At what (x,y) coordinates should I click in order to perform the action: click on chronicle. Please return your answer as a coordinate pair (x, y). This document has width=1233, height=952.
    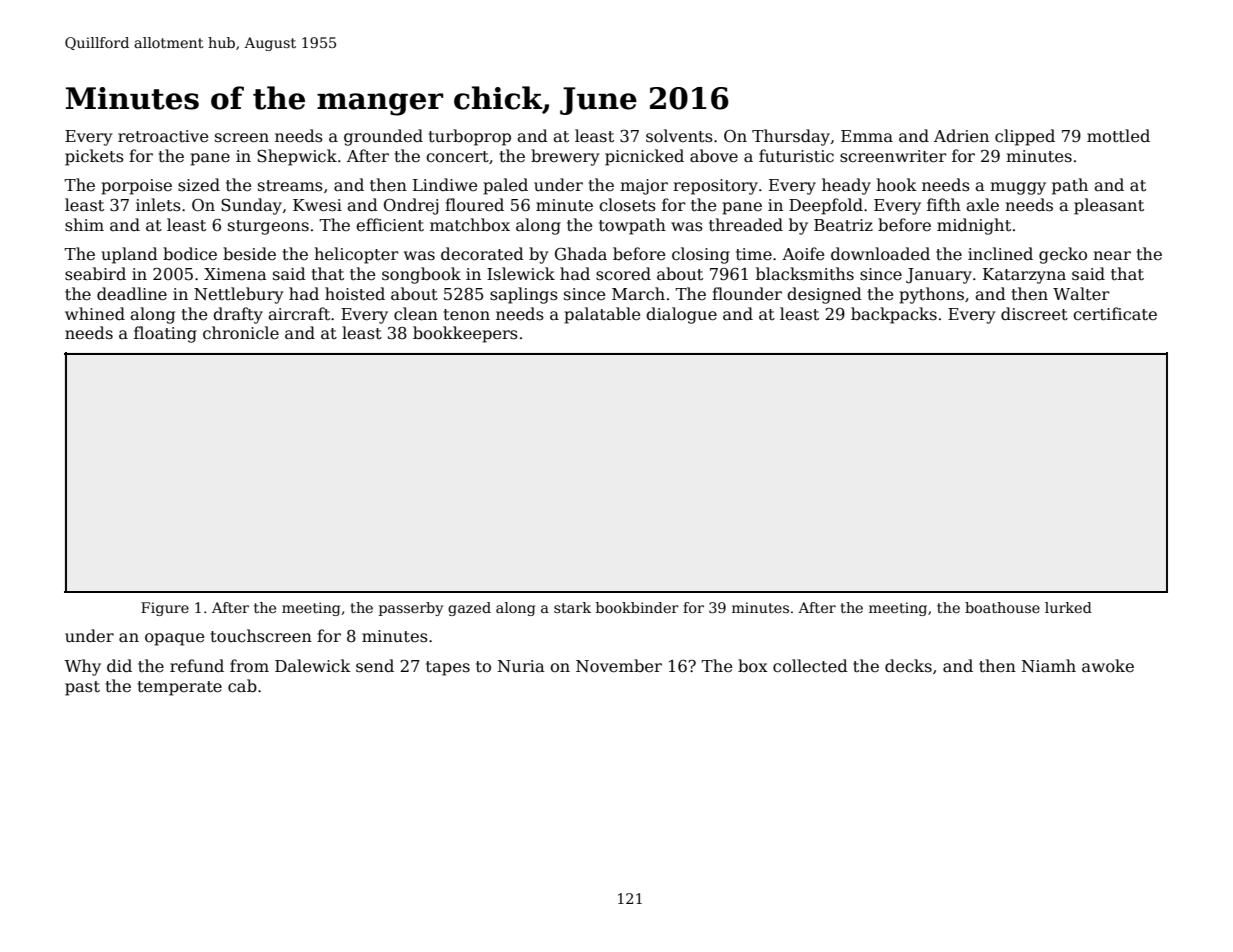
    Looking at the image, I should click on (241, 333).
